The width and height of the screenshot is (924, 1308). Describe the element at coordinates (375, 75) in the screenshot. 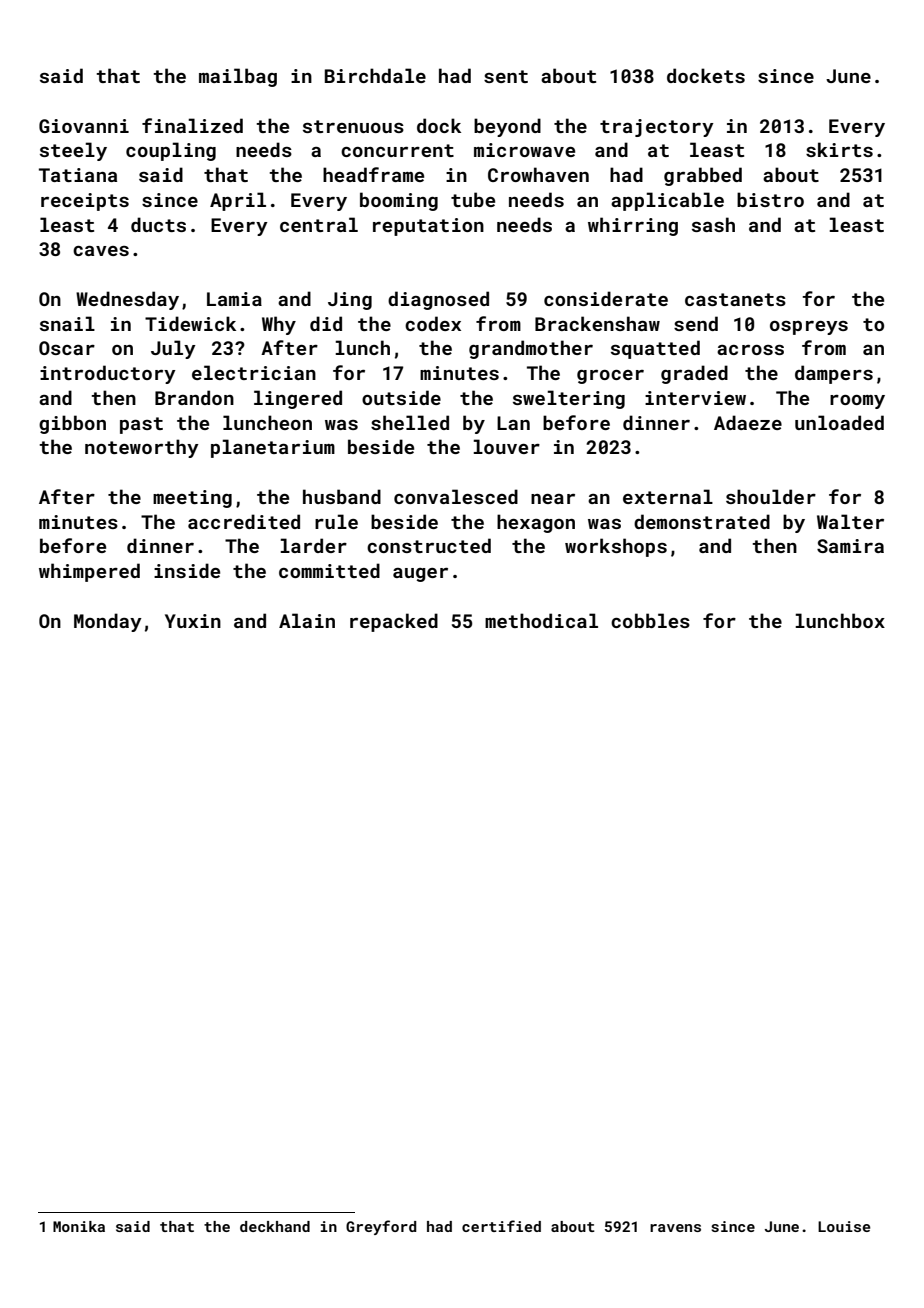

I see `Birchdale` at that location.
